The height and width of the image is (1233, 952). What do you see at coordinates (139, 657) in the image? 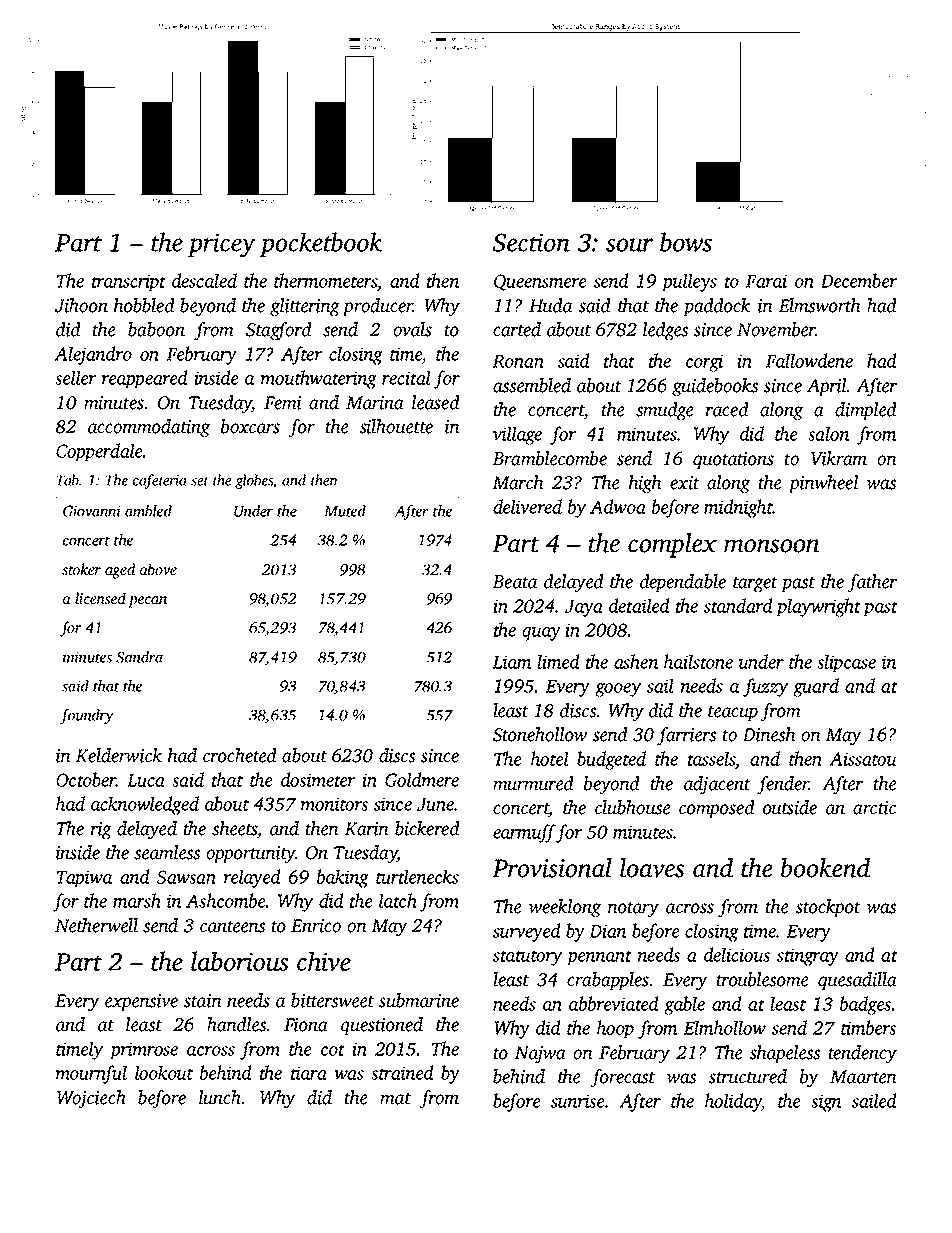
I see `Sandra` at bounding box center [139, 657].
